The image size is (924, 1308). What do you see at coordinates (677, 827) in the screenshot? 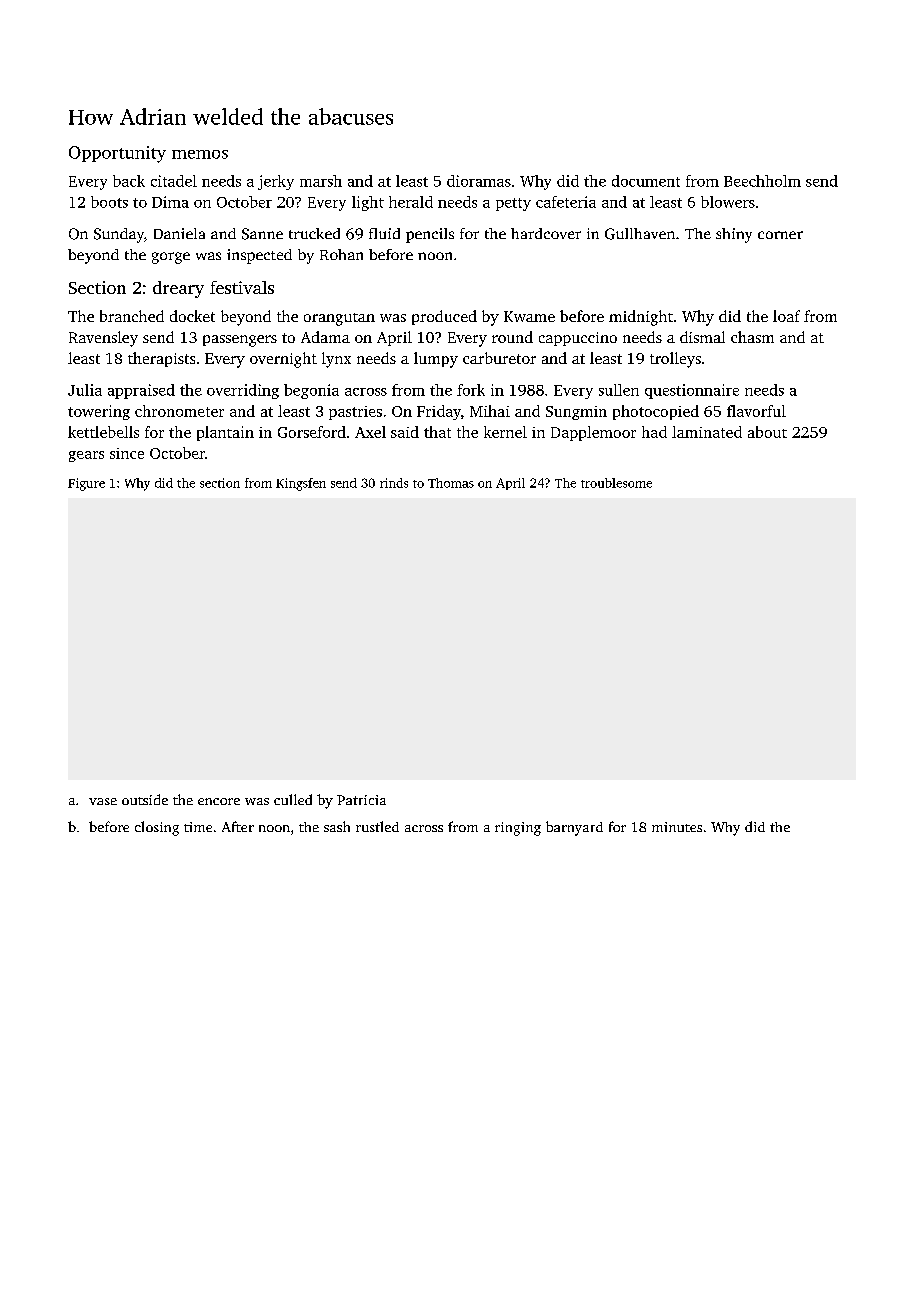
I see `minutes` at bounding box center [677, 827].
